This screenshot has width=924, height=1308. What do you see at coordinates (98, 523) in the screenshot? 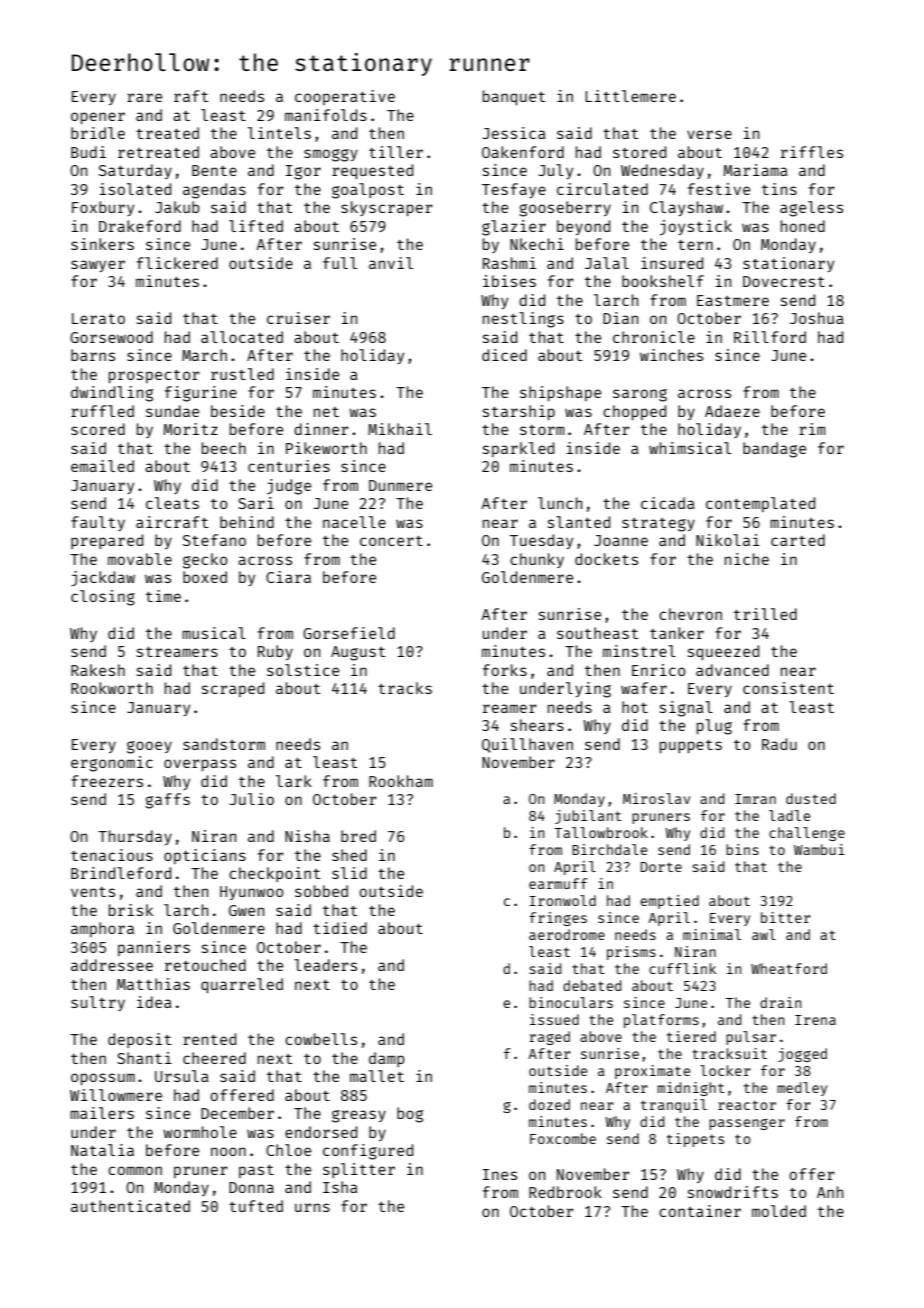
I see `faulty` at bounding box center [98, 523].
